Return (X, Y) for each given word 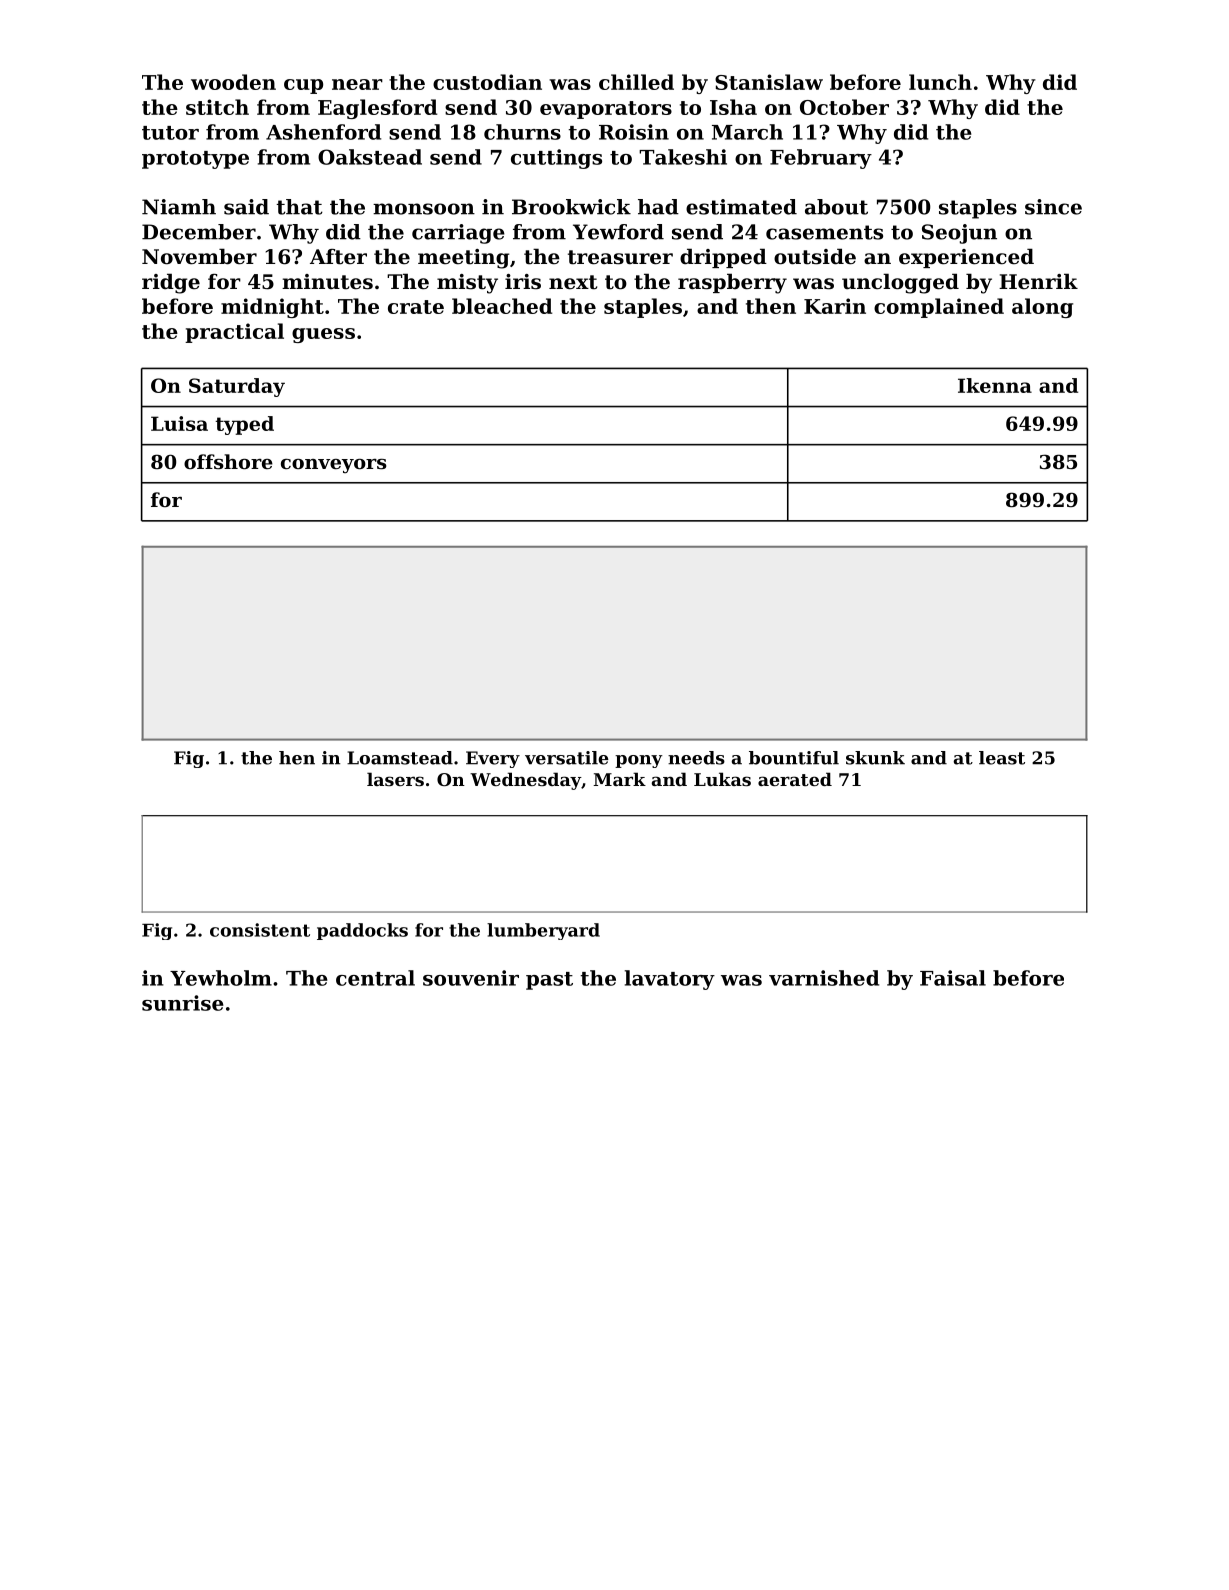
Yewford (618, 232)
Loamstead (400, 758)
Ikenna (995, 385)
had (658, 207)
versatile (567, 758)
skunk (875, 758)
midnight (272, 308)
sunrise (183, 1003)
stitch (217, 107)
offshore (228, 462)
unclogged (900, 283)
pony (639, 761)
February (821, 159)
